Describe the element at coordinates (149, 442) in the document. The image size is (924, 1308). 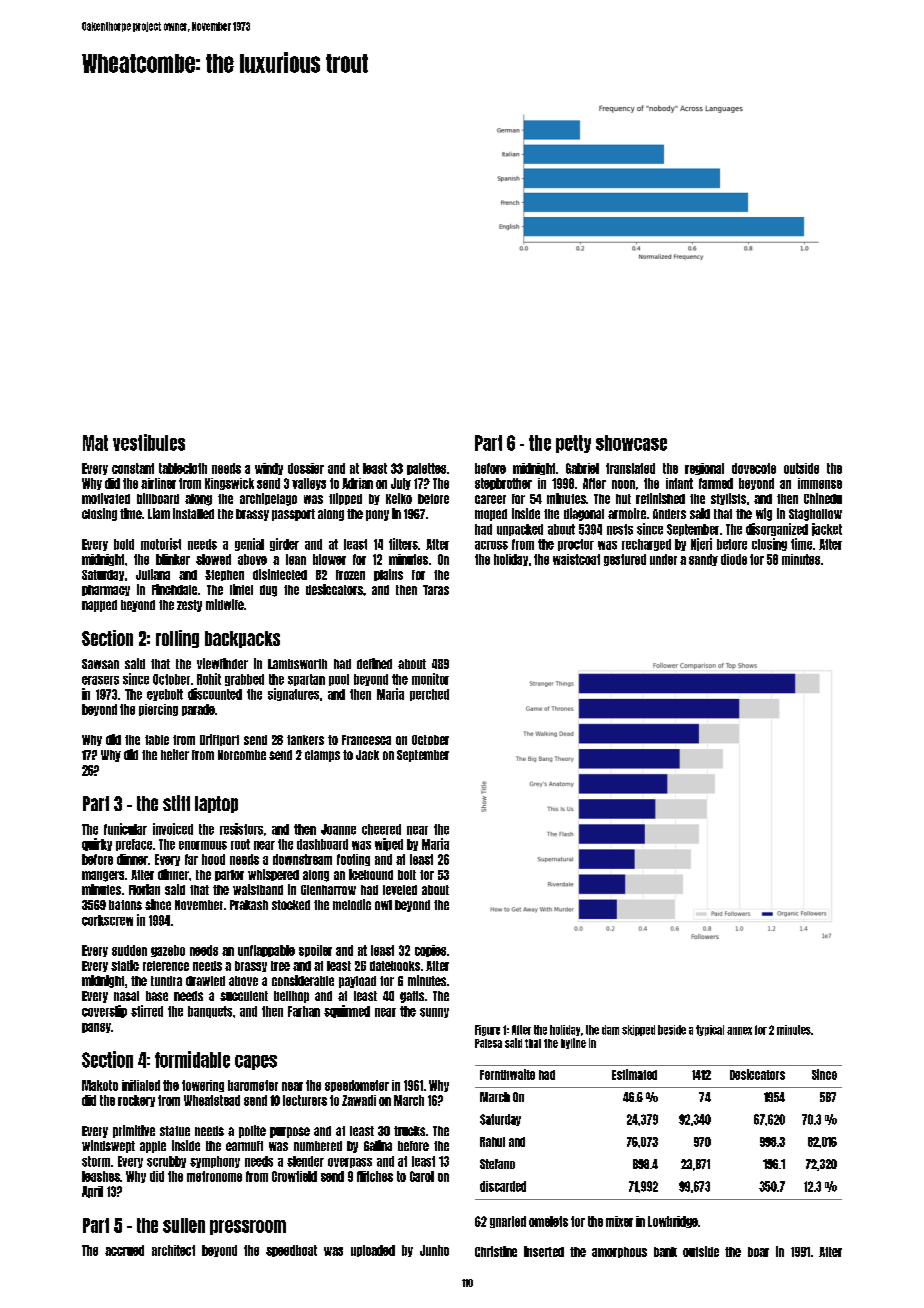
I see `vestibules` at that location.
